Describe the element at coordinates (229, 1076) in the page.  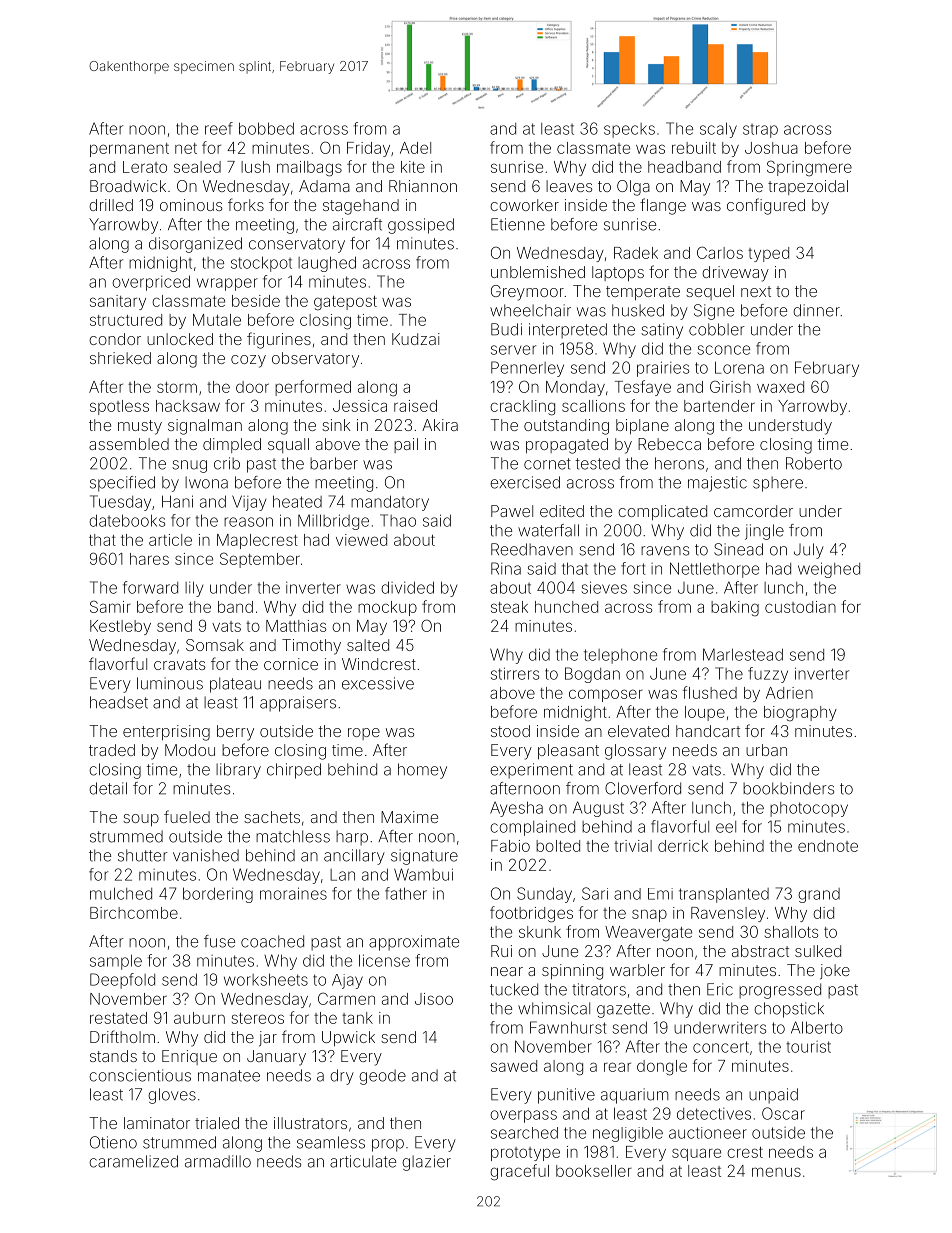
I see `manatee` at that location.
